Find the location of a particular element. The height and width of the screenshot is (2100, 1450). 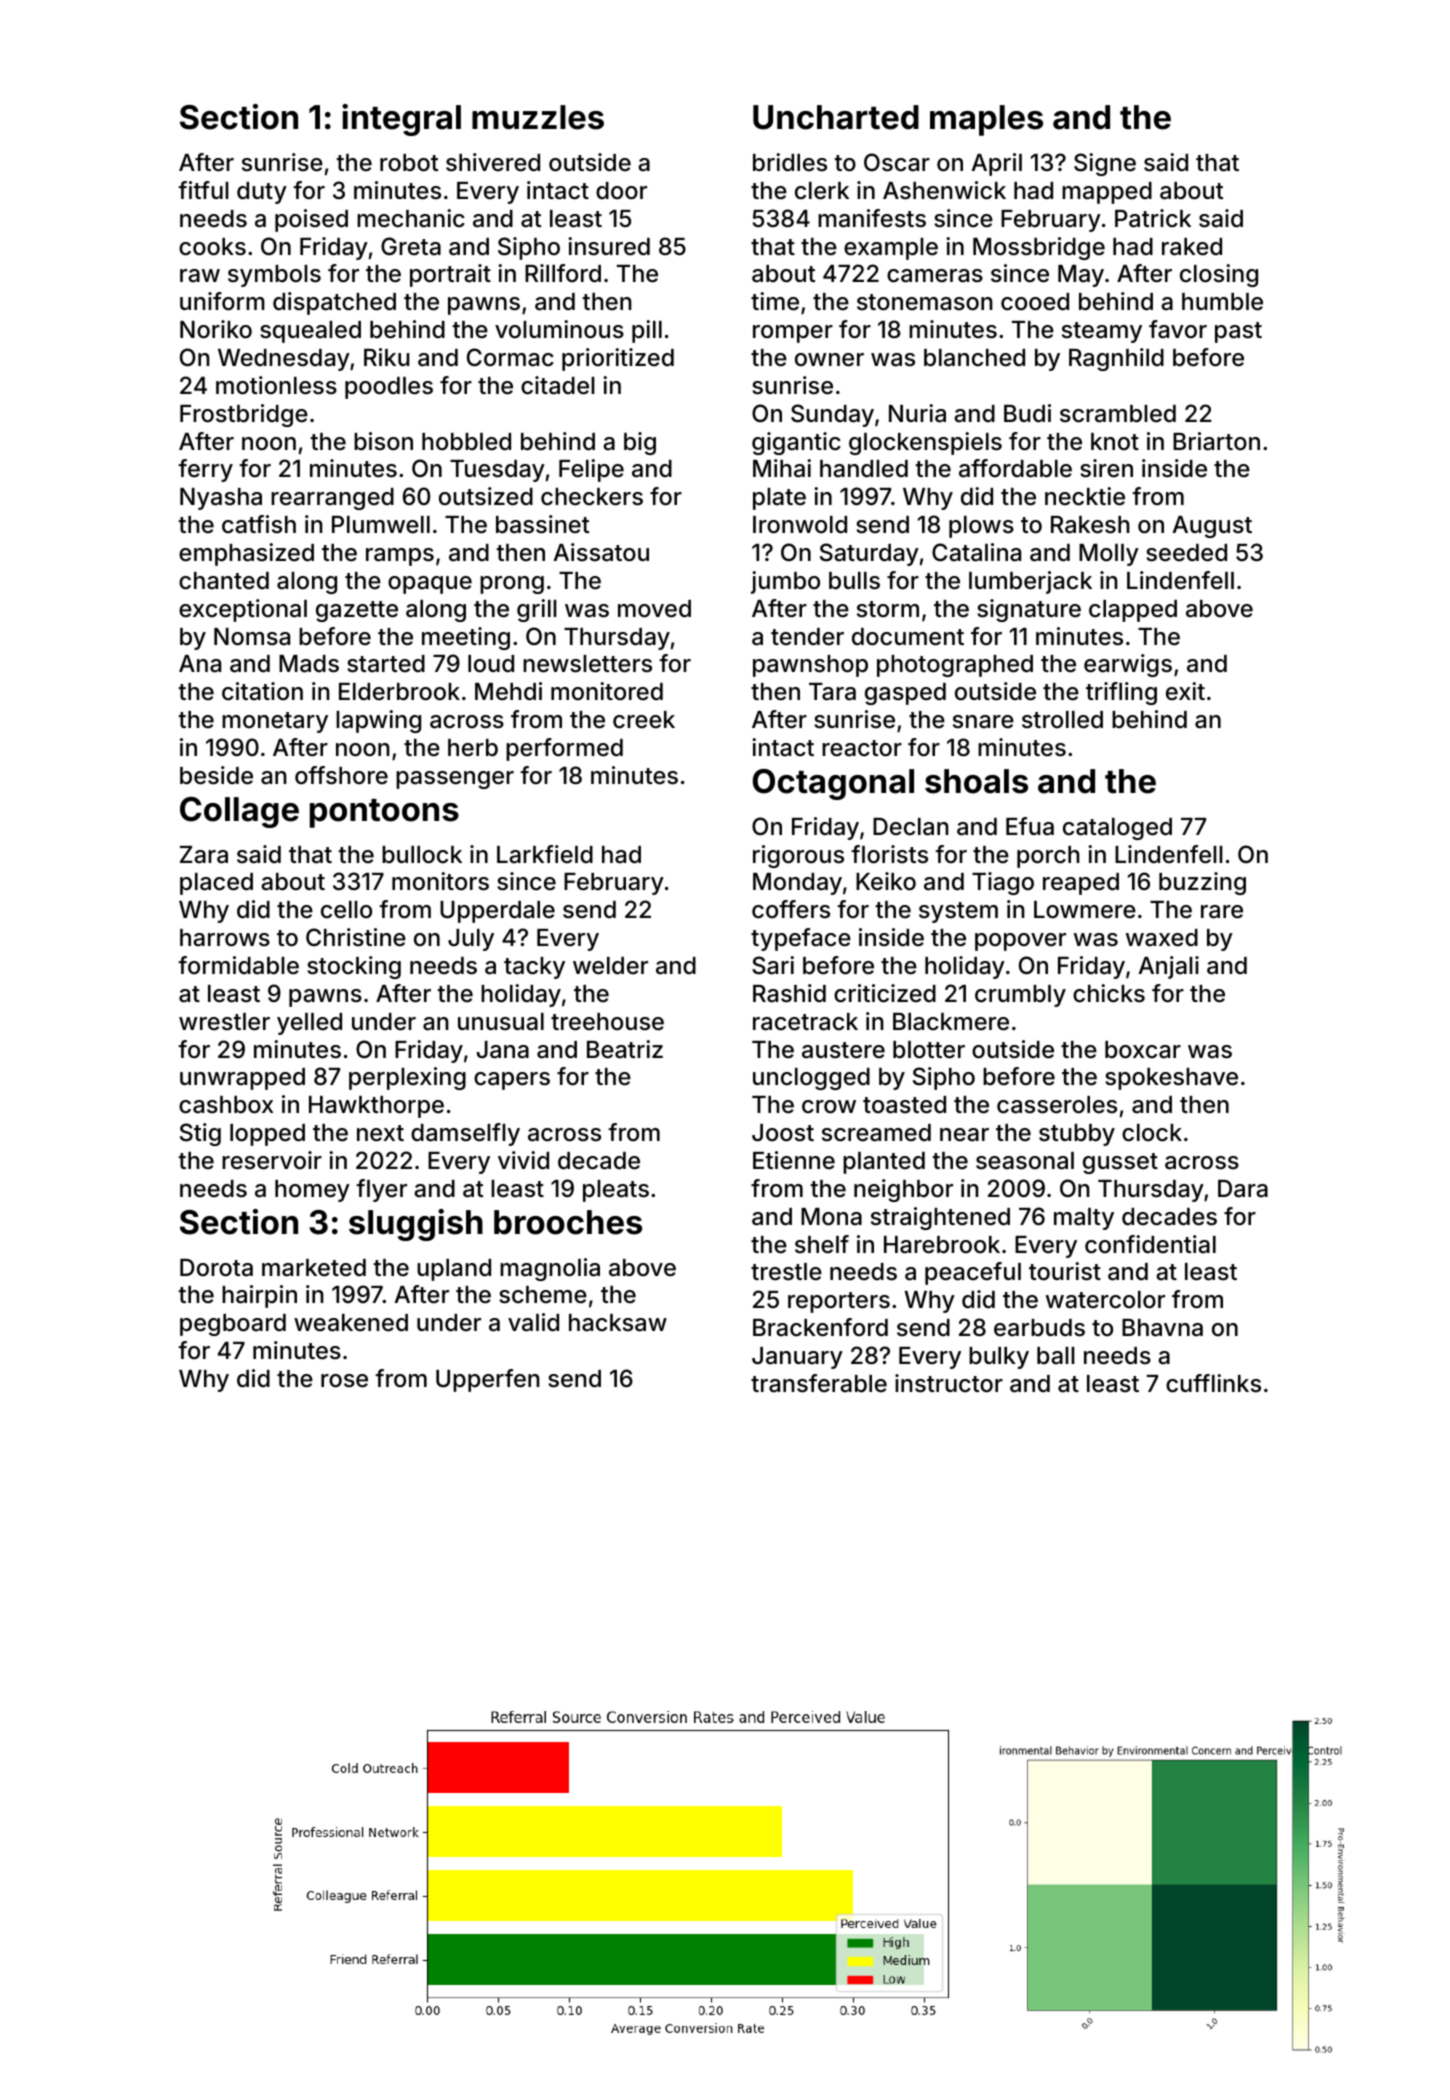

Signe is located at coordinates (1105, 164).
